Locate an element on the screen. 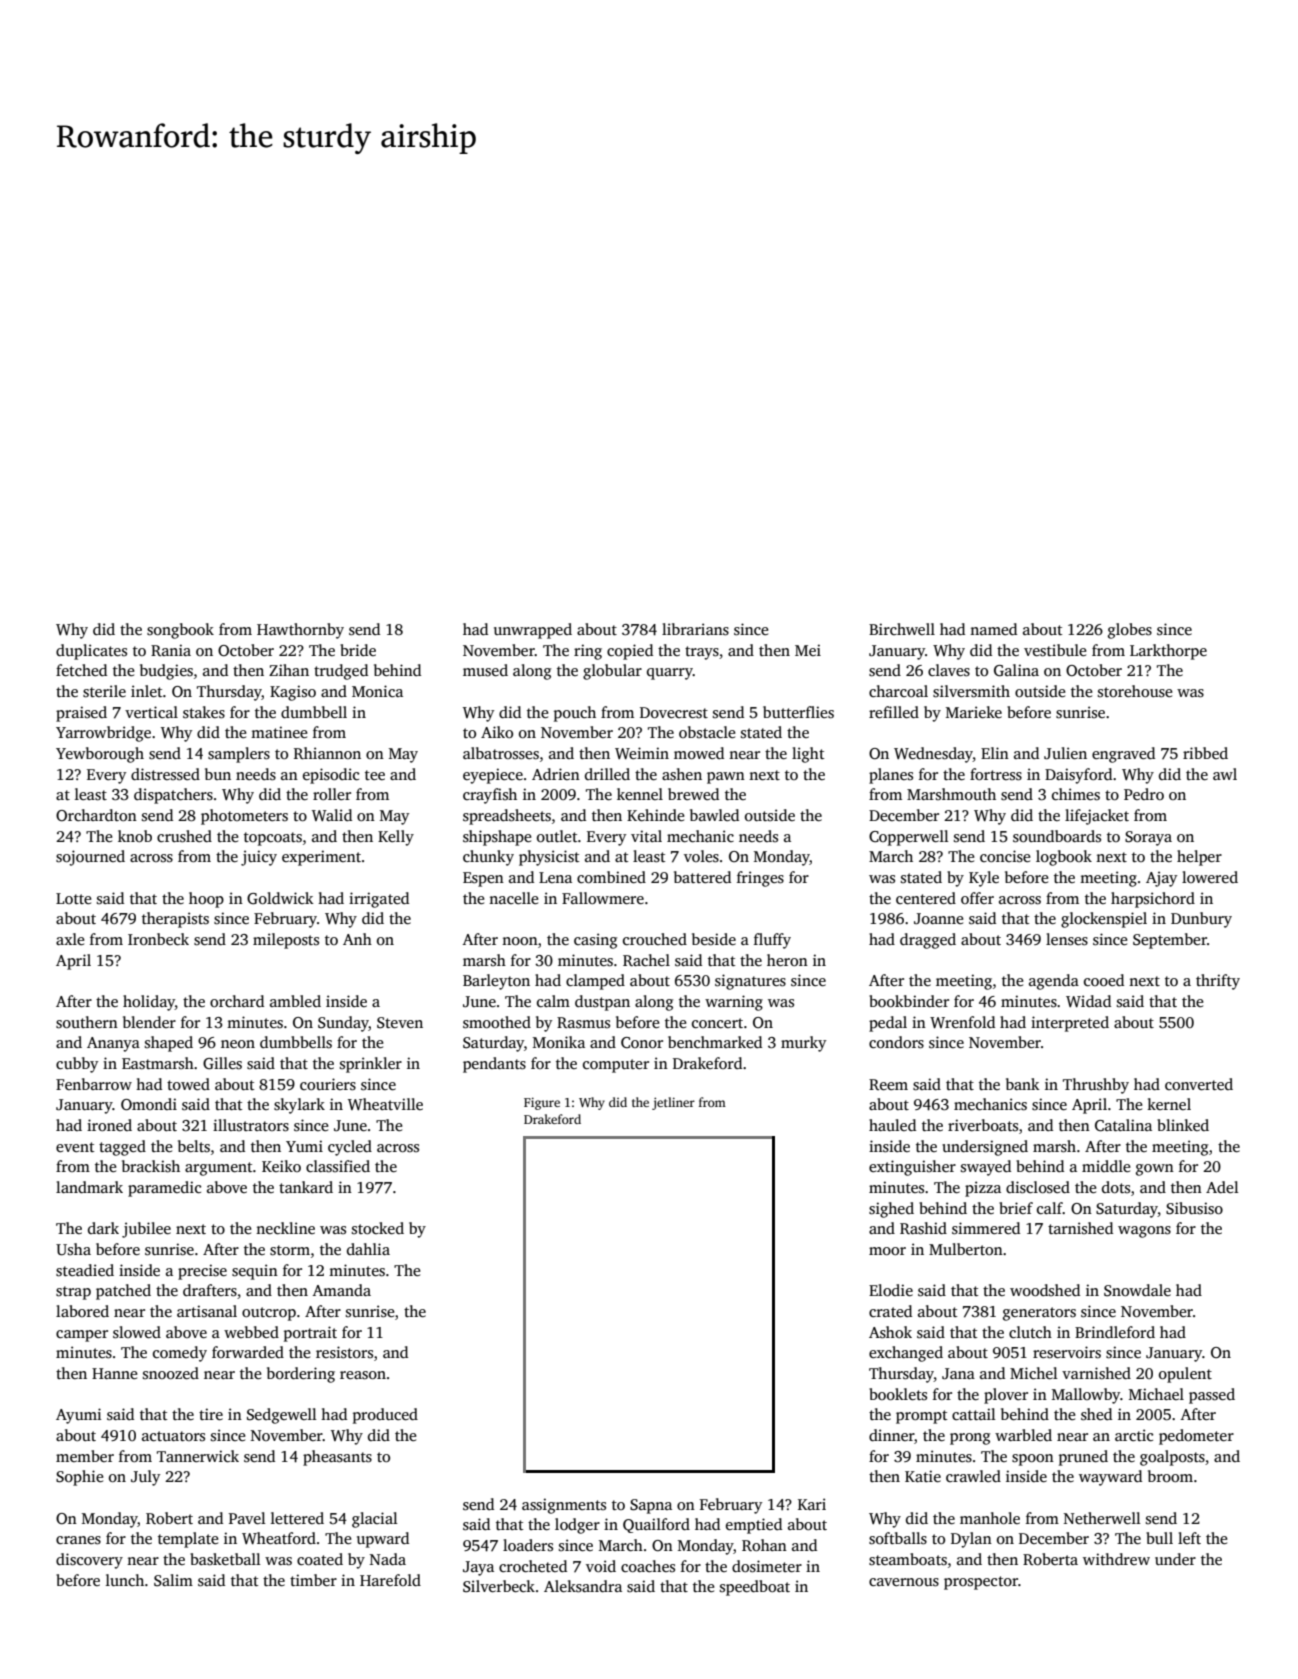 The image size is (1298, 1679). bun is located at coordinates (218, 774).
